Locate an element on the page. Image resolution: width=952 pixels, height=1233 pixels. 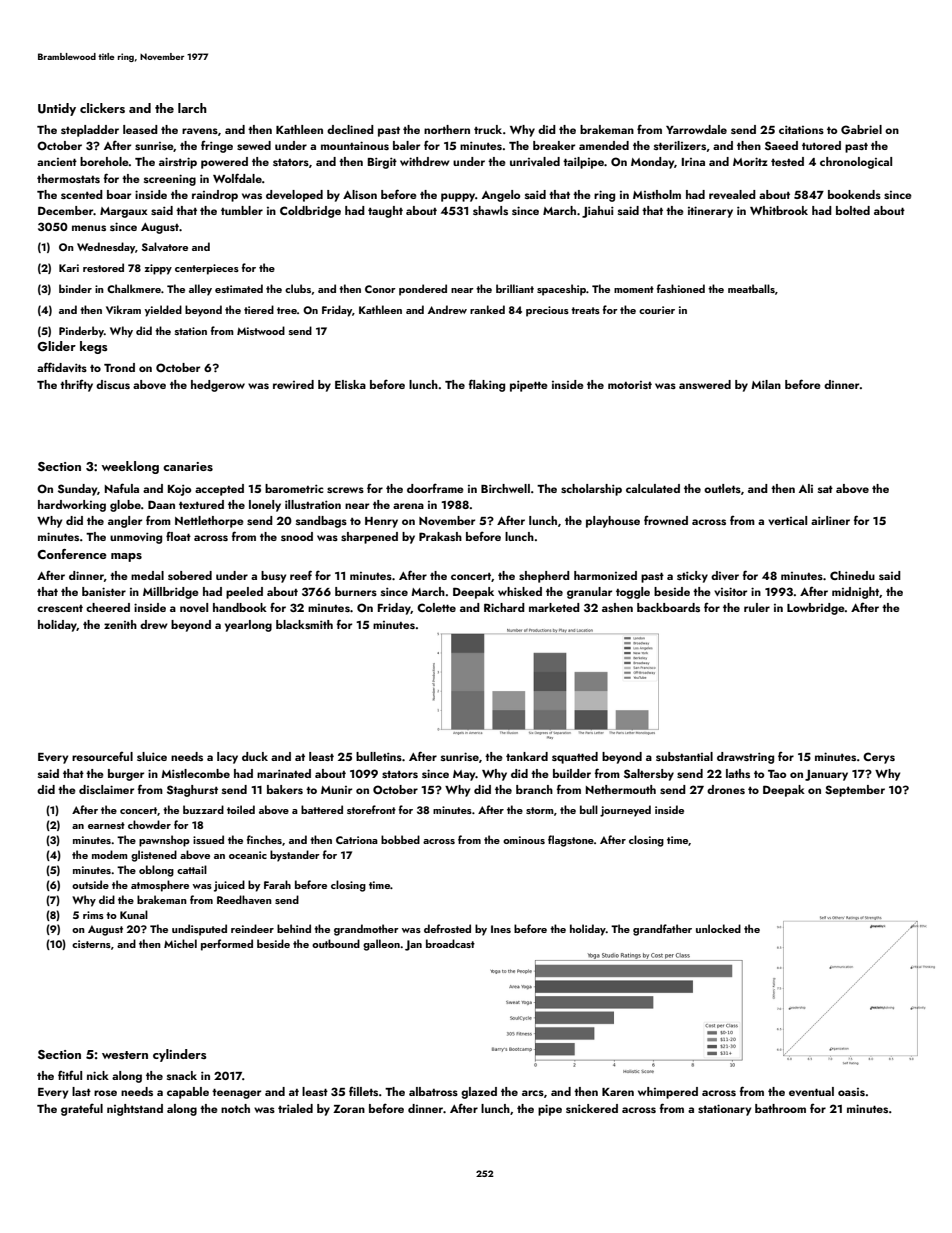
ranked is located at coordinates (487, 309).
